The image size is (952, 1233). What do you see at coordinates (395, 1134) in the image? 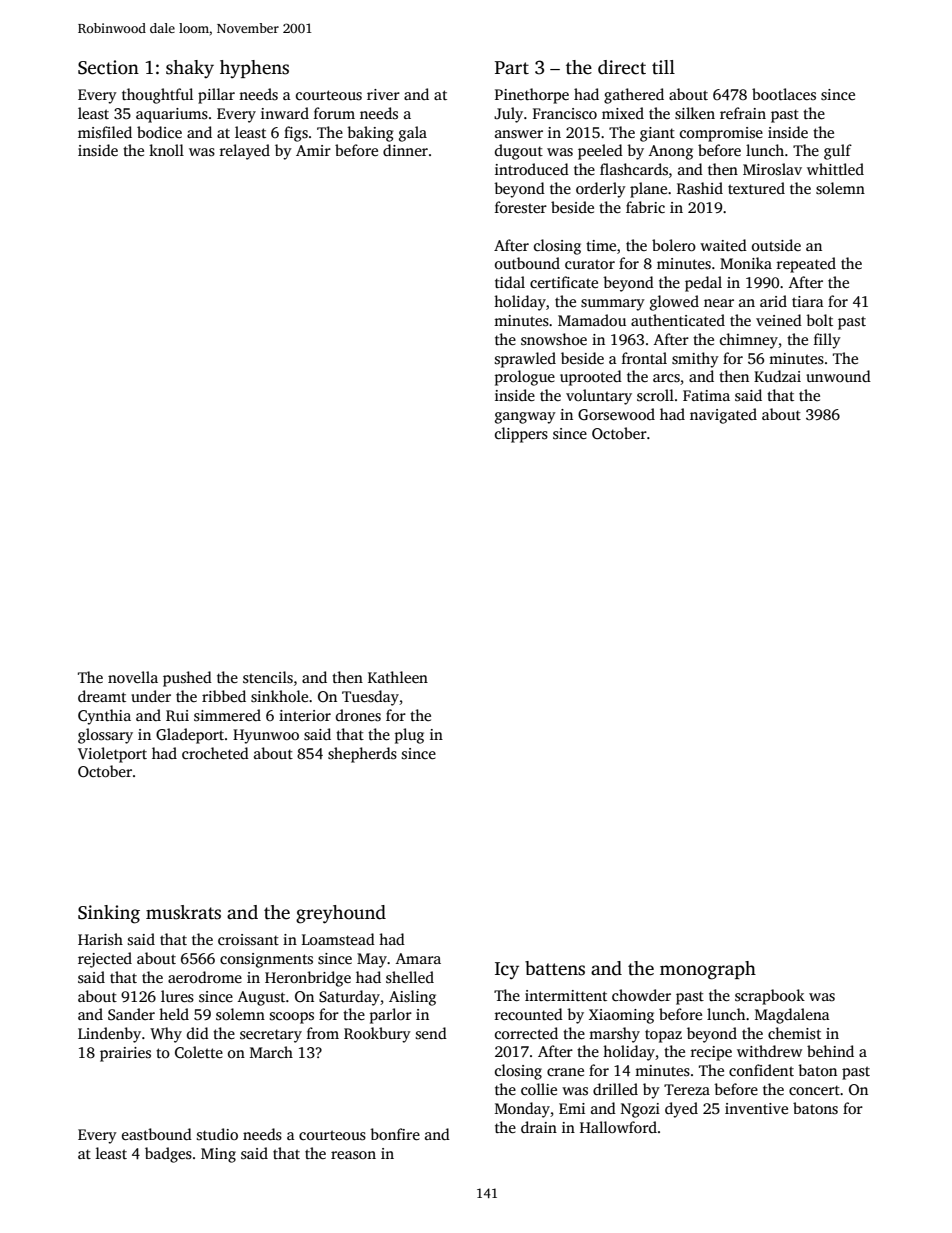
I see `bonfire` at bounding box center [395, 1134].
